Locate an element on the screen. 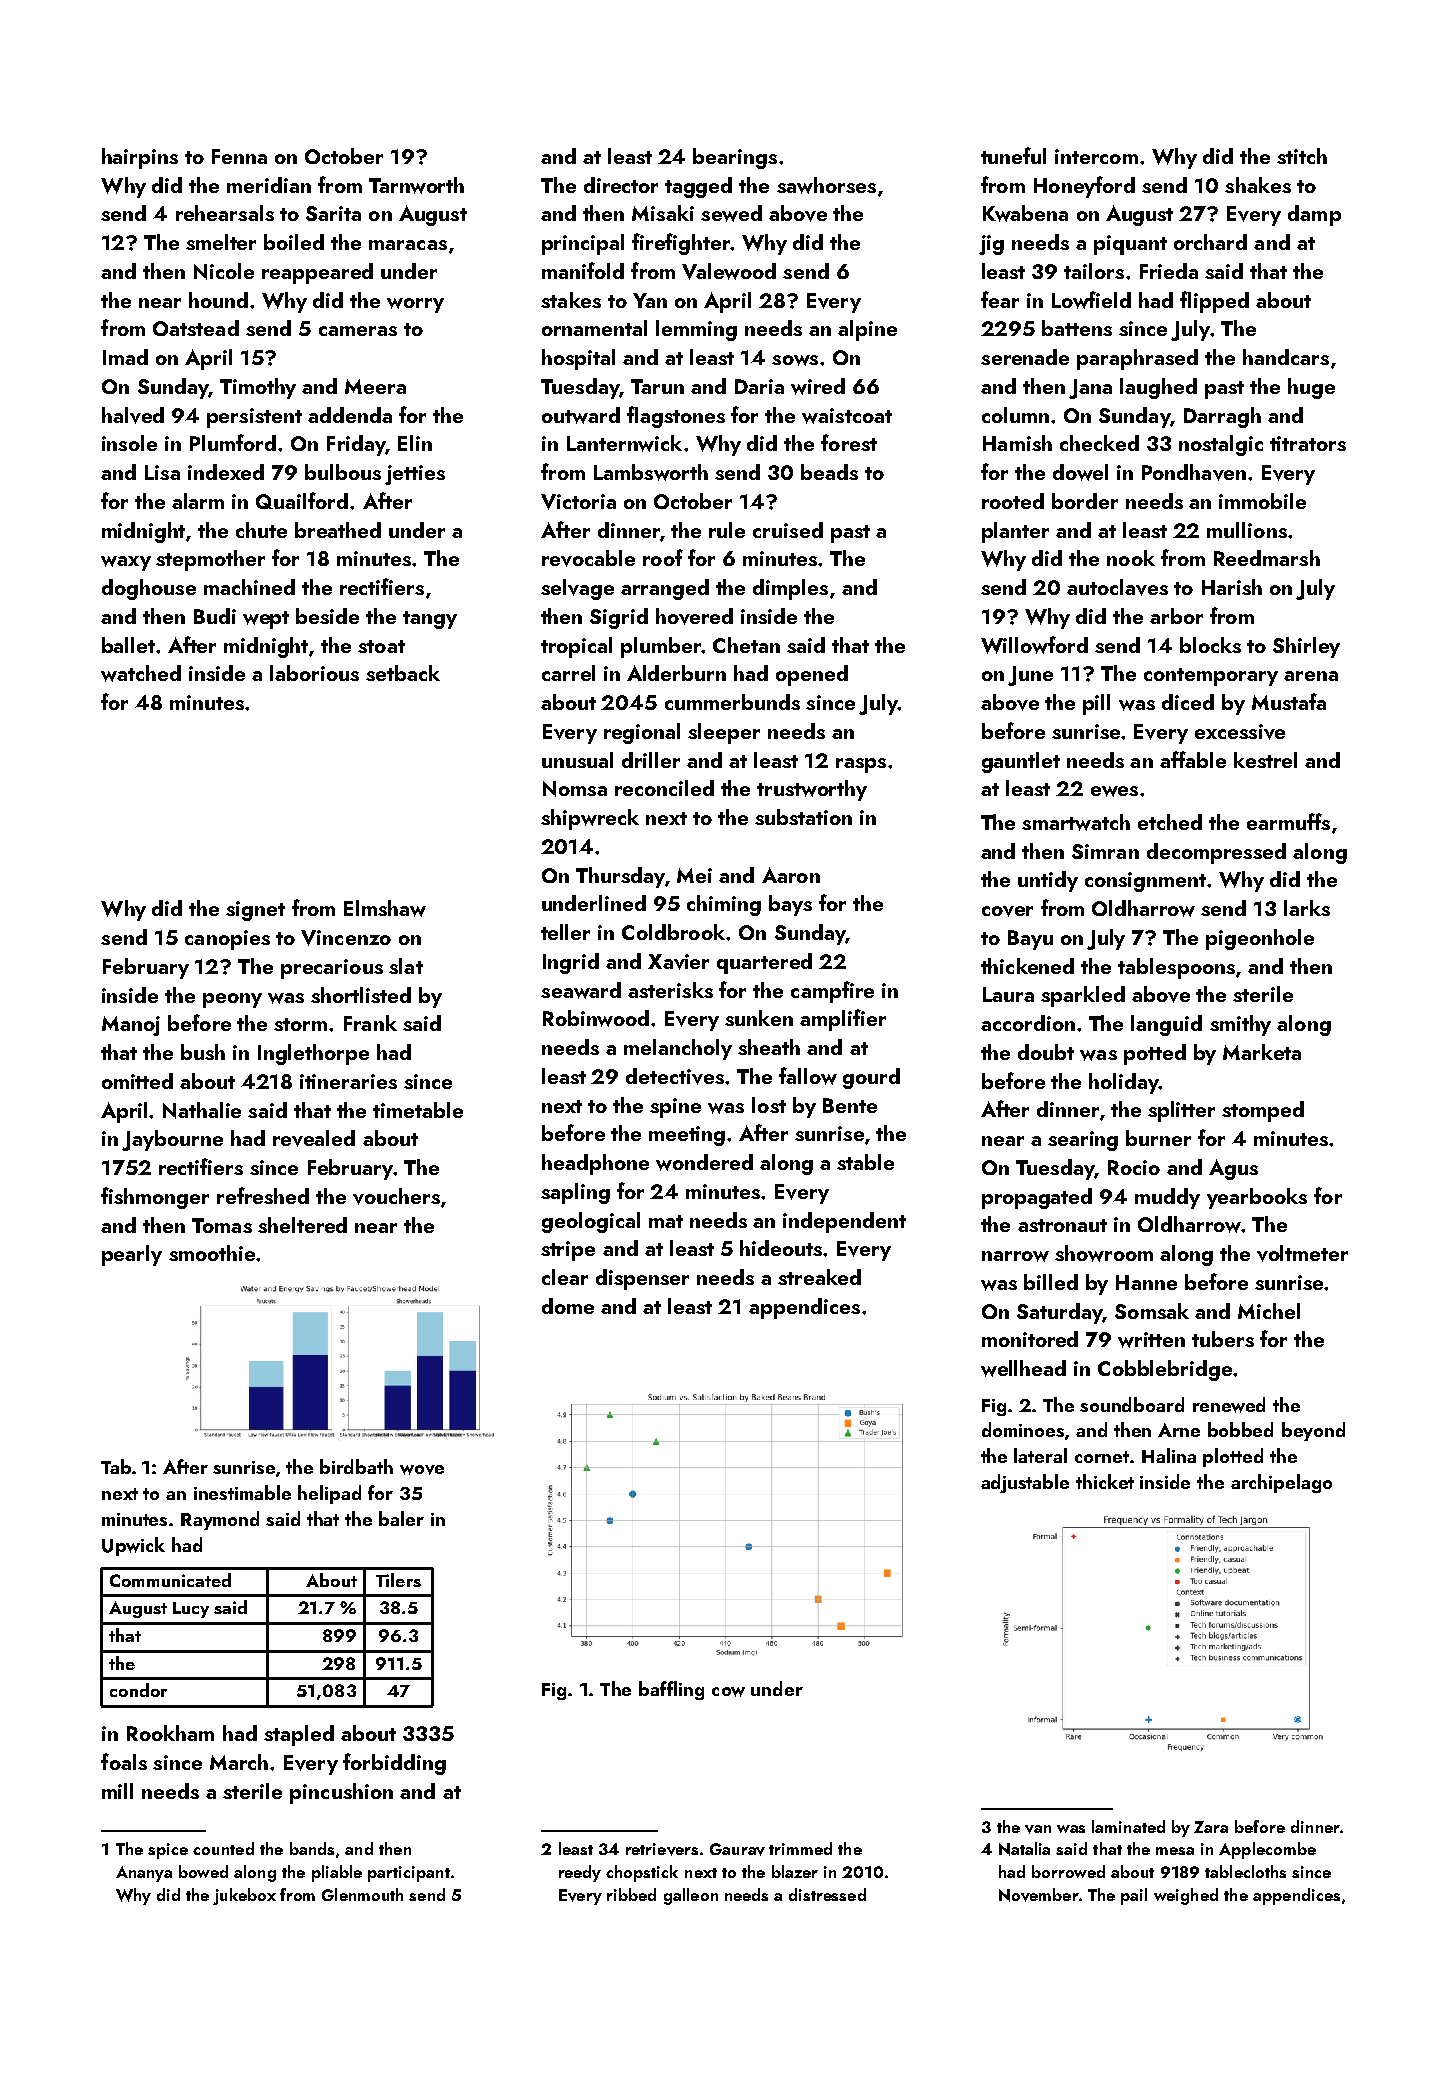  voltmeter is located at coordinates (1302, 1253).
